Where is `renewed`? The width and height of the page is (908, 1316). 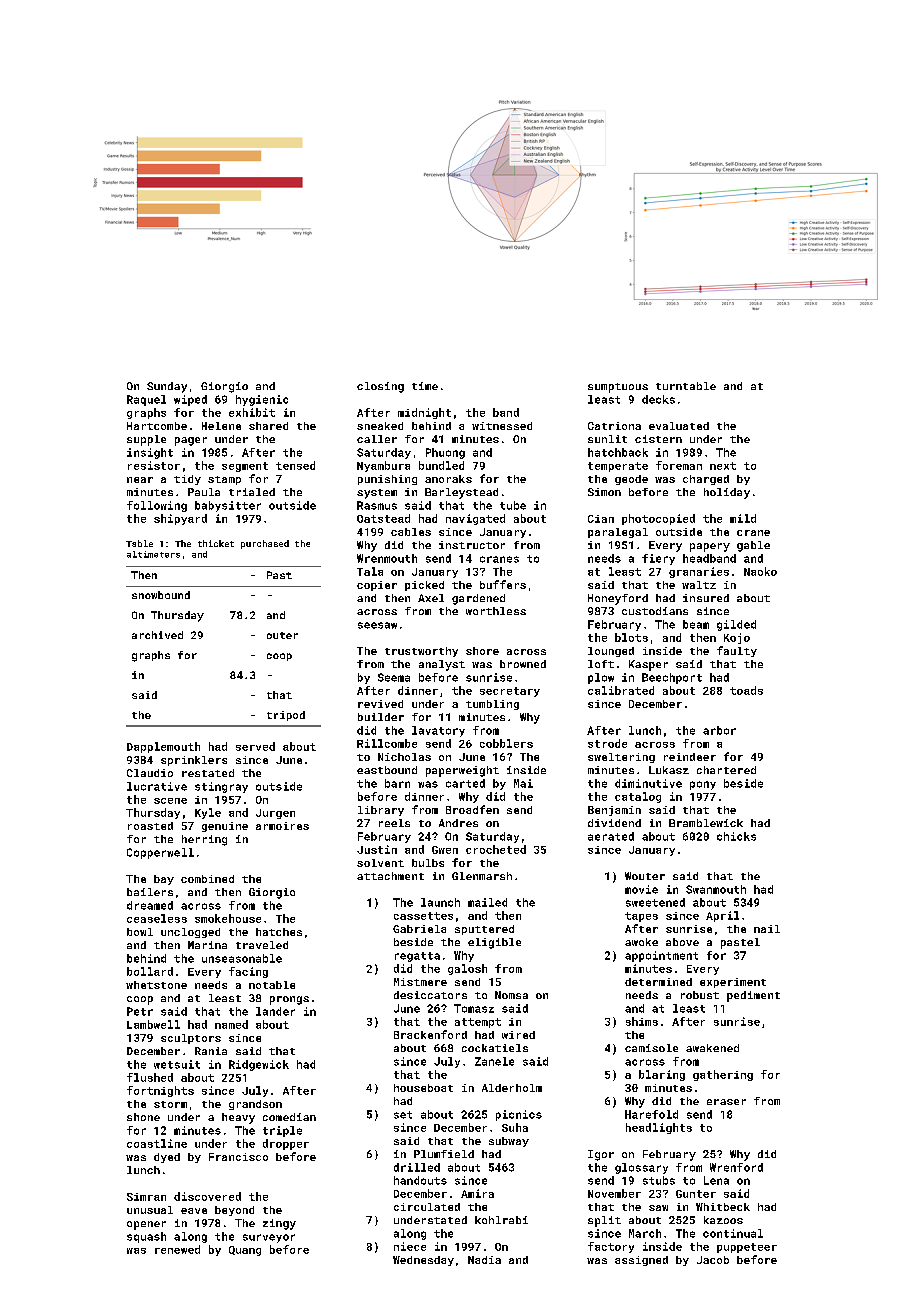 renewed is located at coordinates (177, 1249).
